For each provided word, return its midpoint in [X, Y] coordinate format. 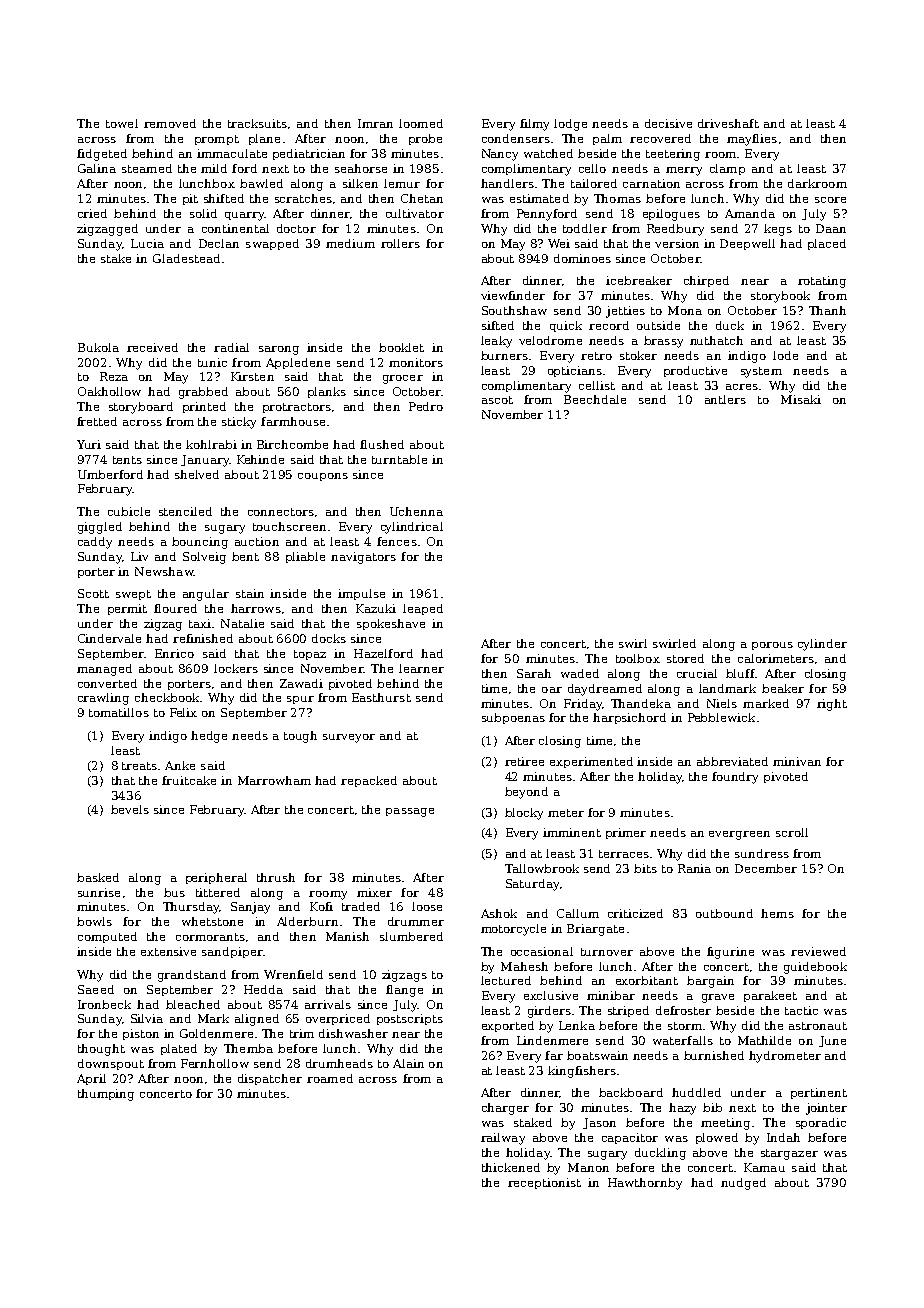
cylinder [822, 645]
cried [92, 213]
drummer [416, 921]
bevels [130, 809]
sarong [279, 350]
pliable [305, 557]
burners [504, 355]
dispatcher [270, 1079]
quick [566, 326]
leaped [423, 609]
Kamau [764, 1167]
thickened [511, 1167]
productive [695, 371]
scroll [792, 832]
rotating [822, 282]
